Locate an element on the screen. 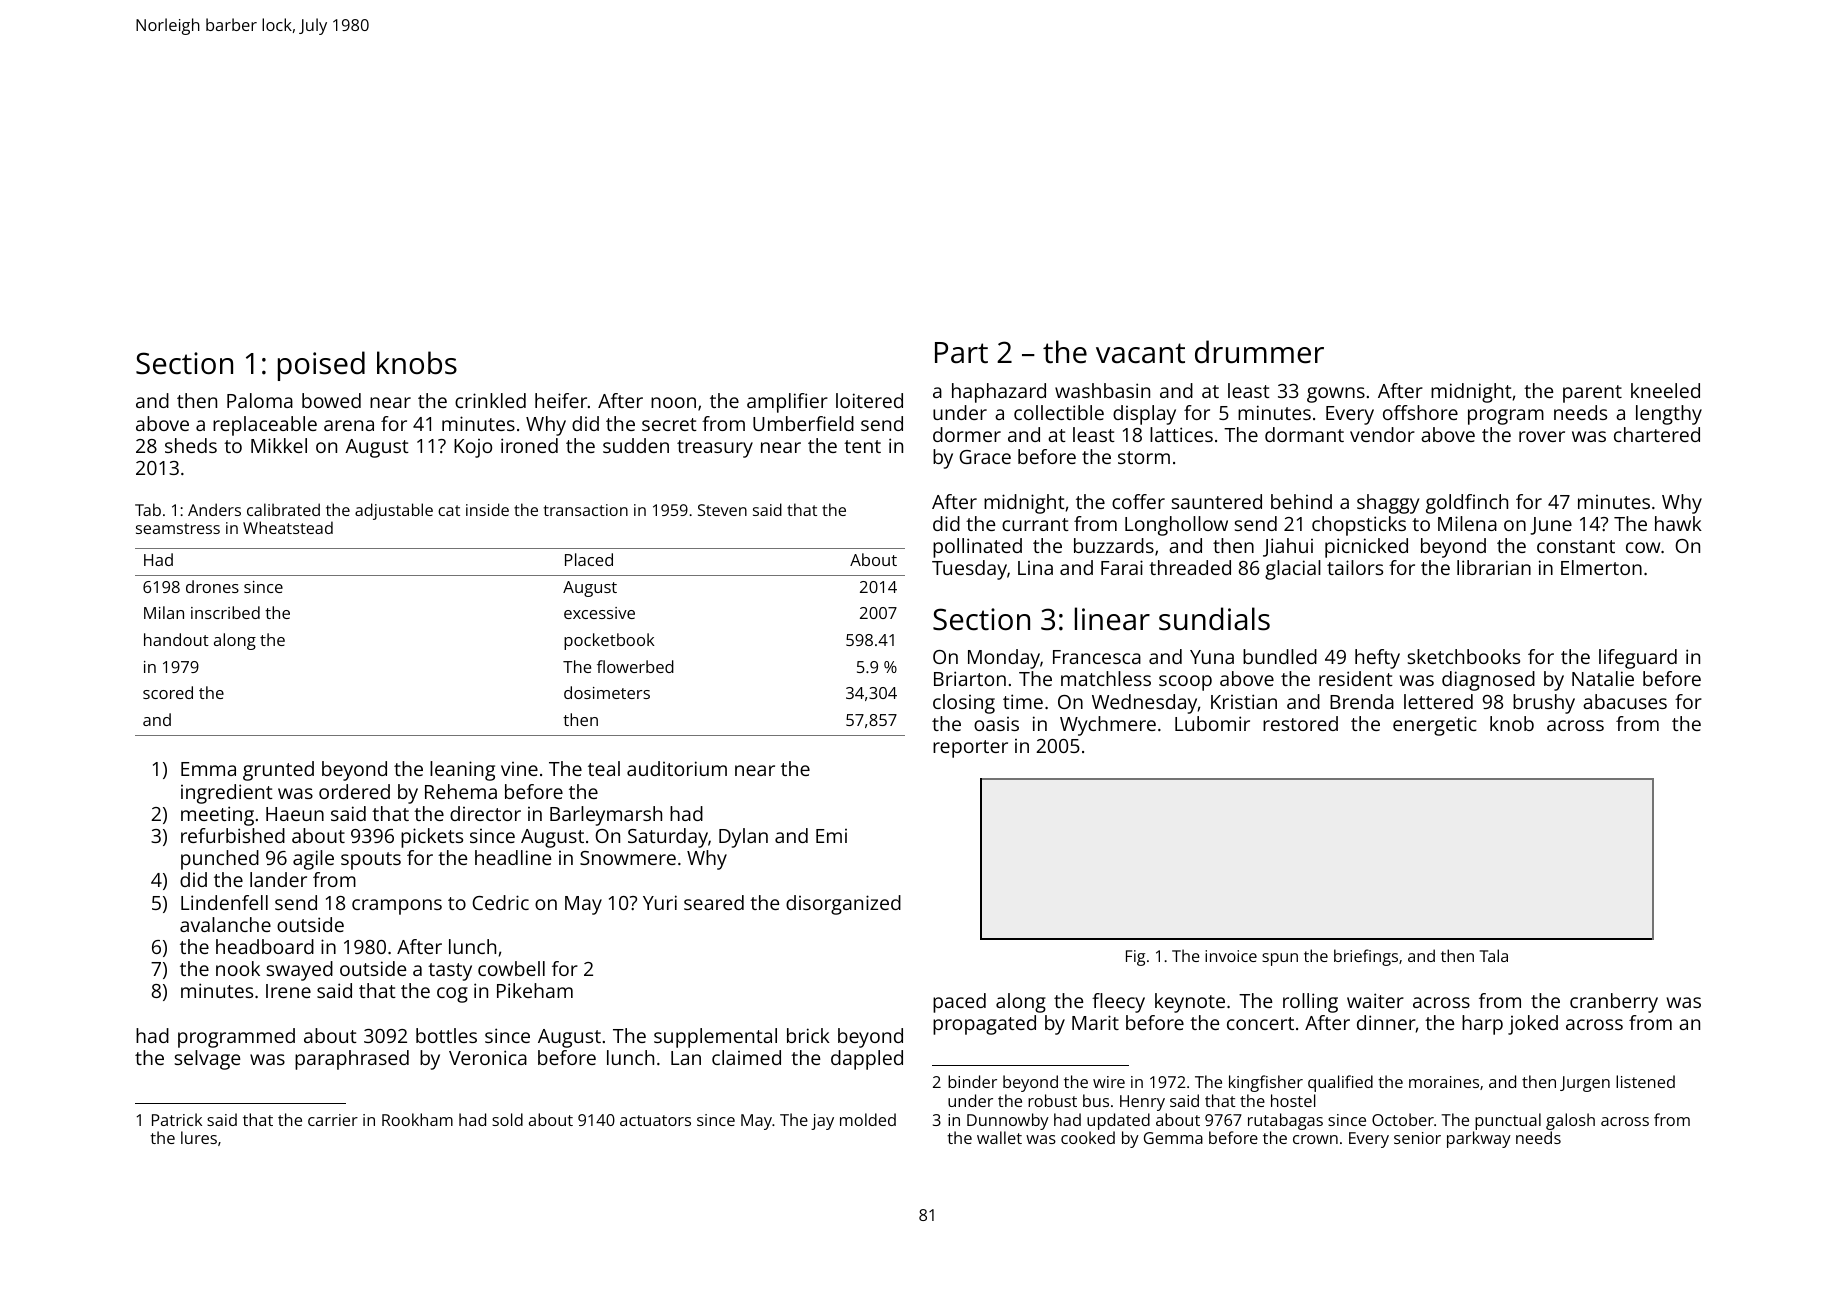  Elmerton is located at coordinates (1601, 567).
